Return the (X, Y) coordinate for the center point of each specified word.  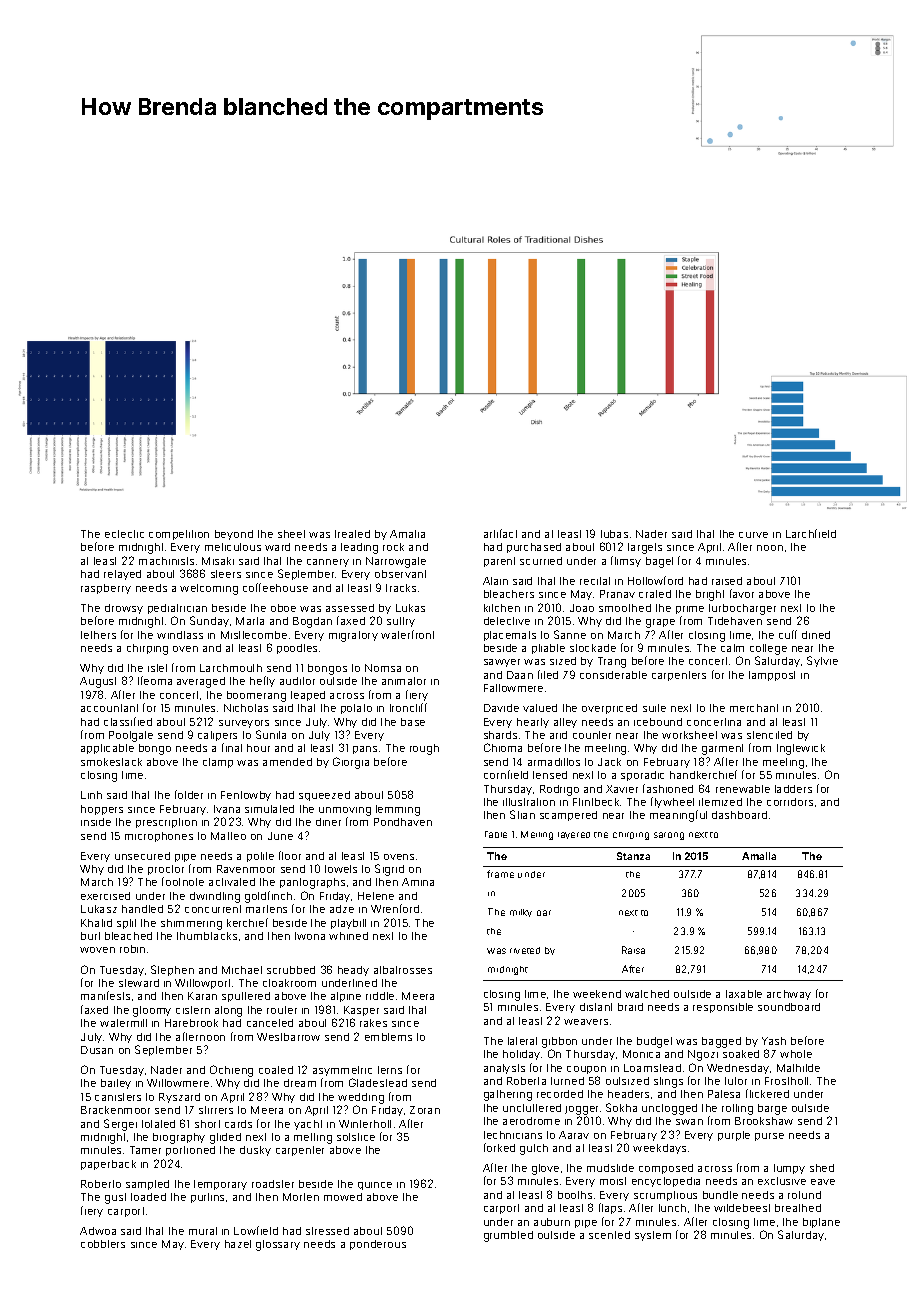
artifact (500, 533)
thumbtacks (207, 936)
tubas (614, 534)
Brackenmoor (115, 1110)
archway (789, 995)
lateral (522, 1041)
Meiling (537, 835)
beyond (234, 535)
